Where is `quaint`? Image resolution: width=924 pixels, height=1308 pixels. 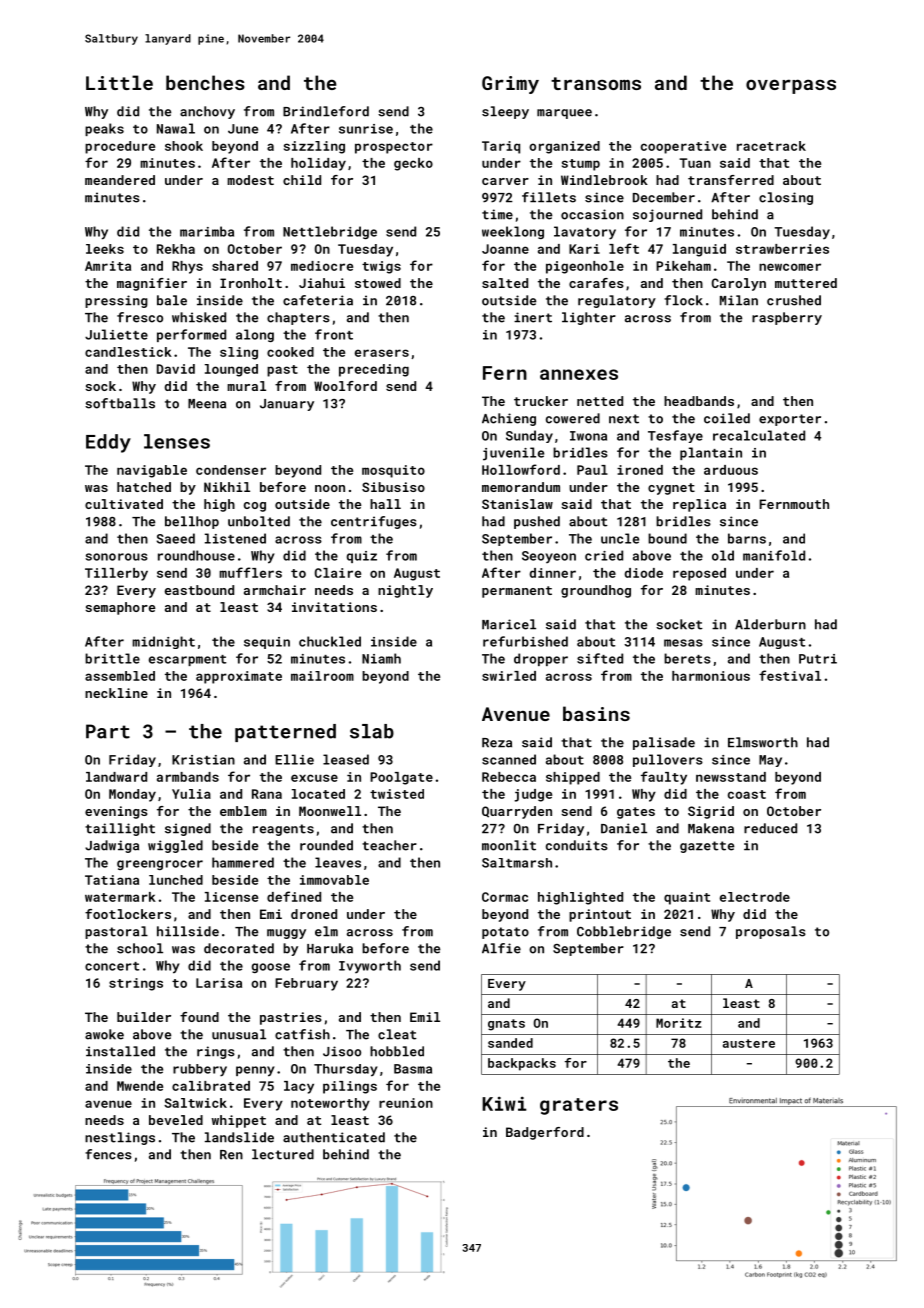
quaint is located at coordinates (687, 898).
